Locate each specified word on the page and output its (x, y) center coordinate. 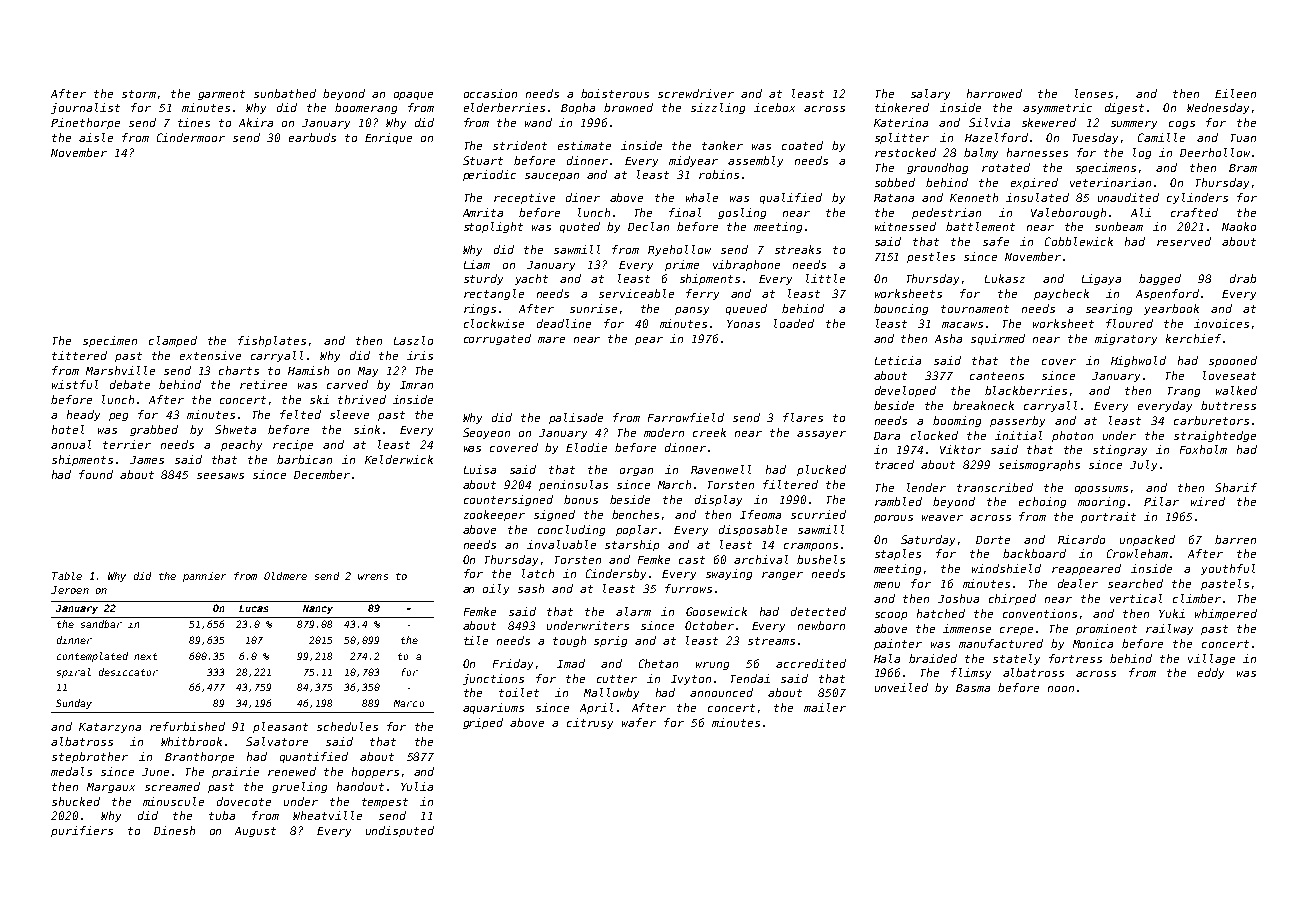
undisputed (400, 831)
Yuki (1172, 613)
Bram (1243, 168)
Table (67, 576)
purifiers (82, 831)
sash (531, 588)
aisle (96, 137)
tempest (385, 803)
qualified (791, 198)
